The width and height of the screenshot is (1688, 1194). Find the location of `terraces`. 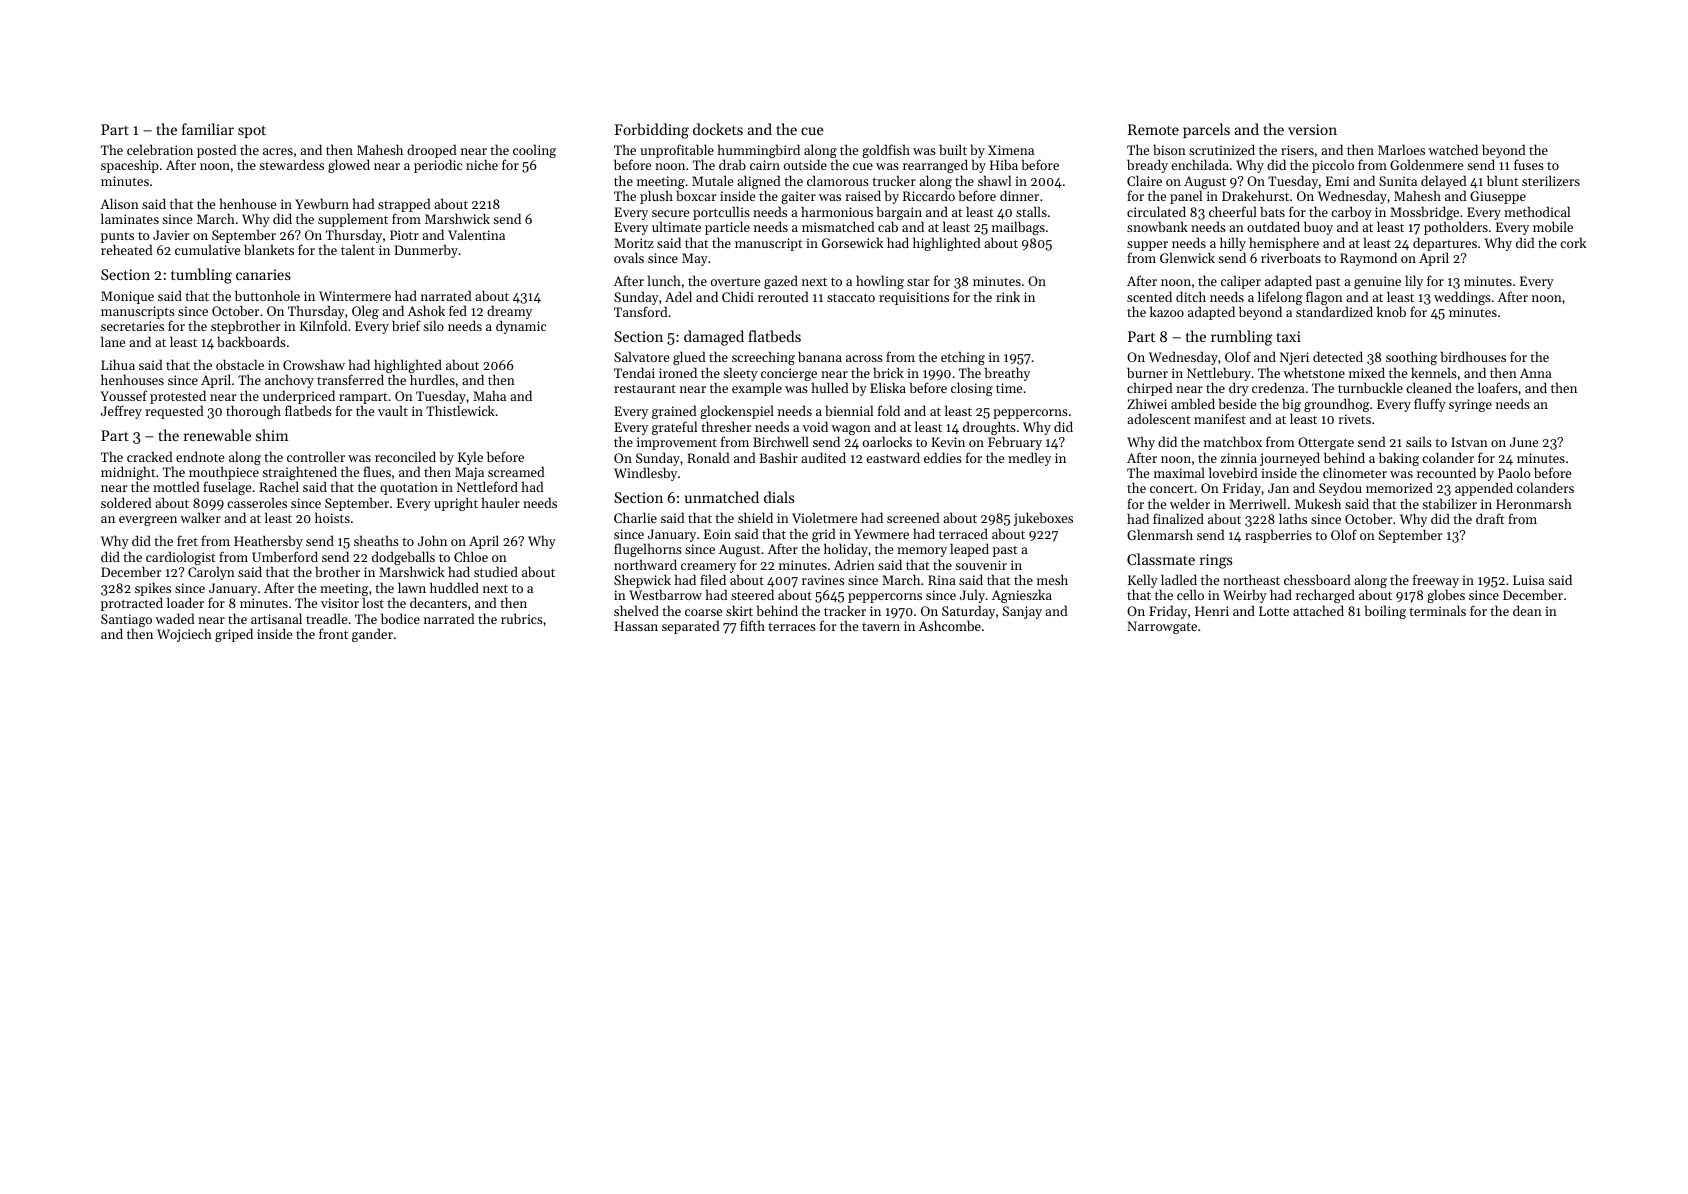

terraces is located at coordinates (792, 626).
